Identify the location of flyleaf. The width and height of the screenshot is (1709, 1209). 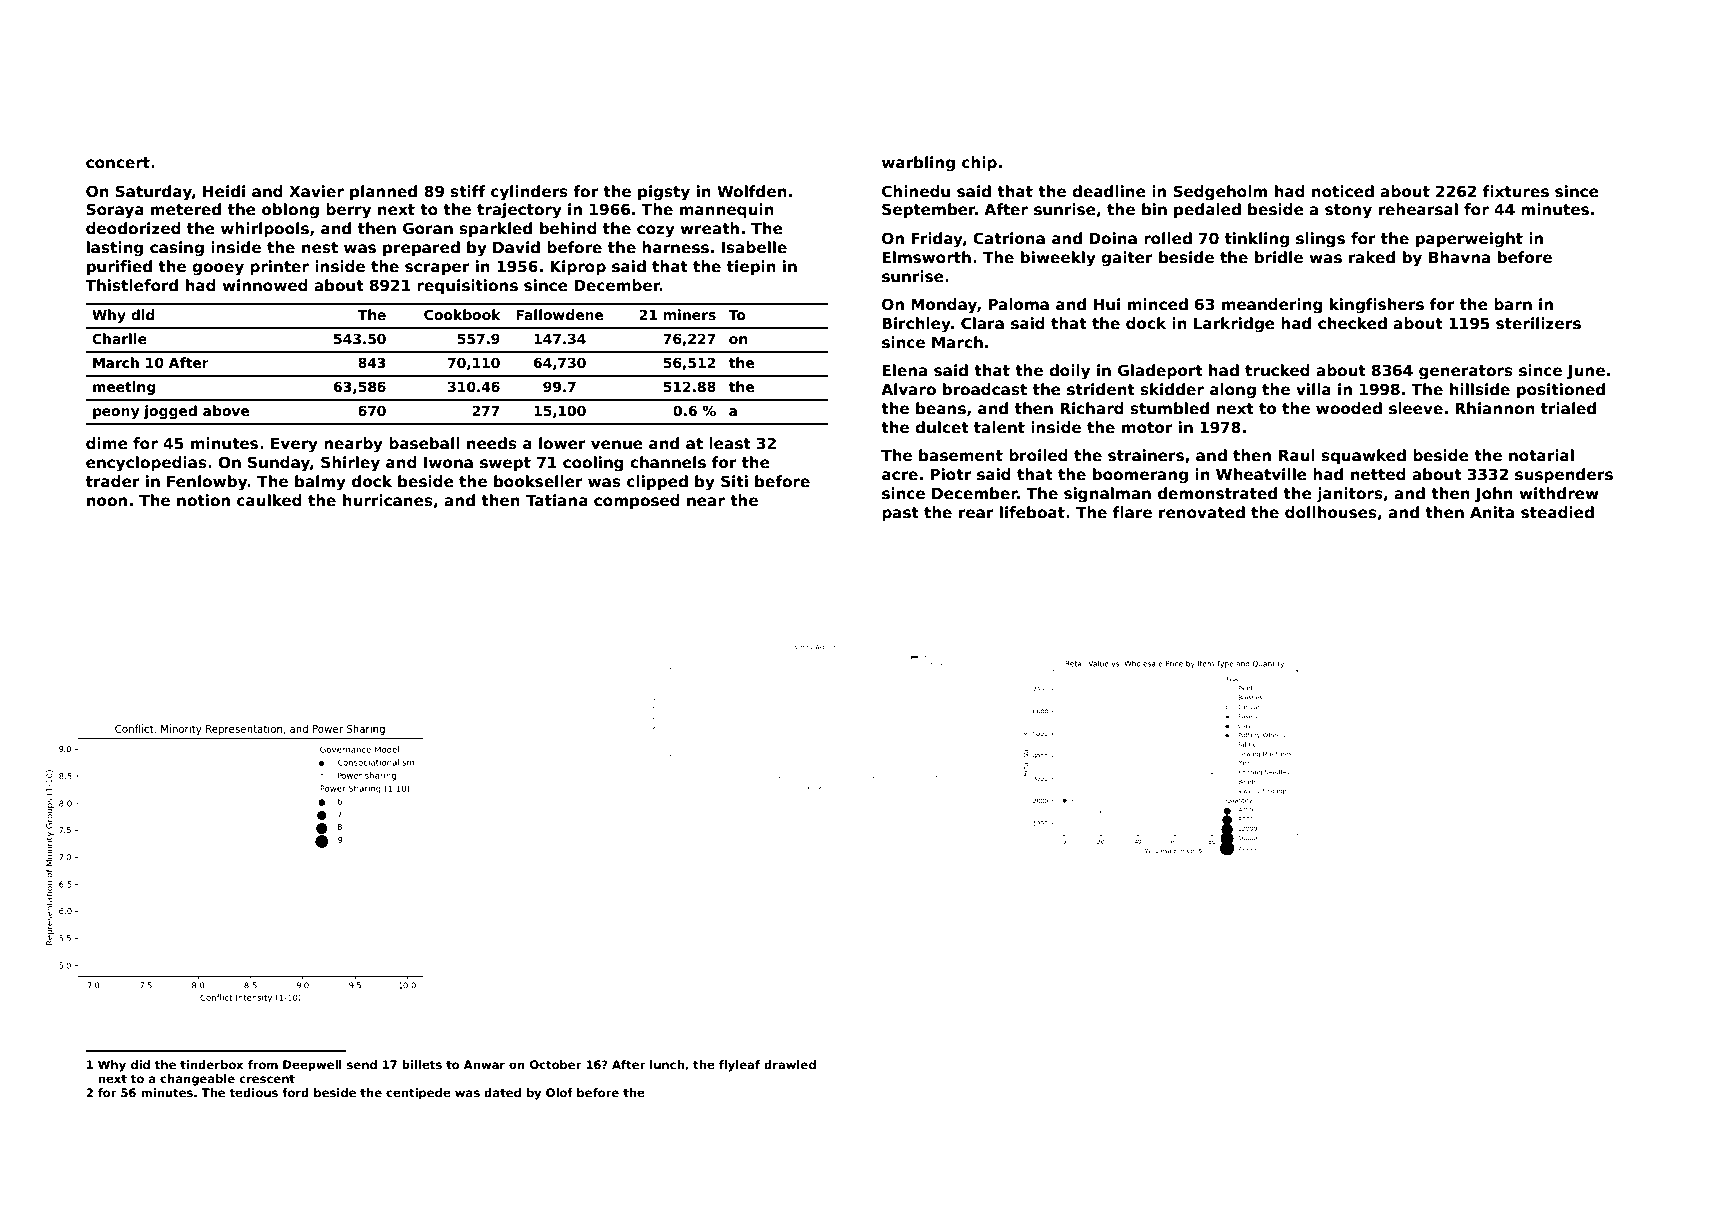
(739, 1066).
